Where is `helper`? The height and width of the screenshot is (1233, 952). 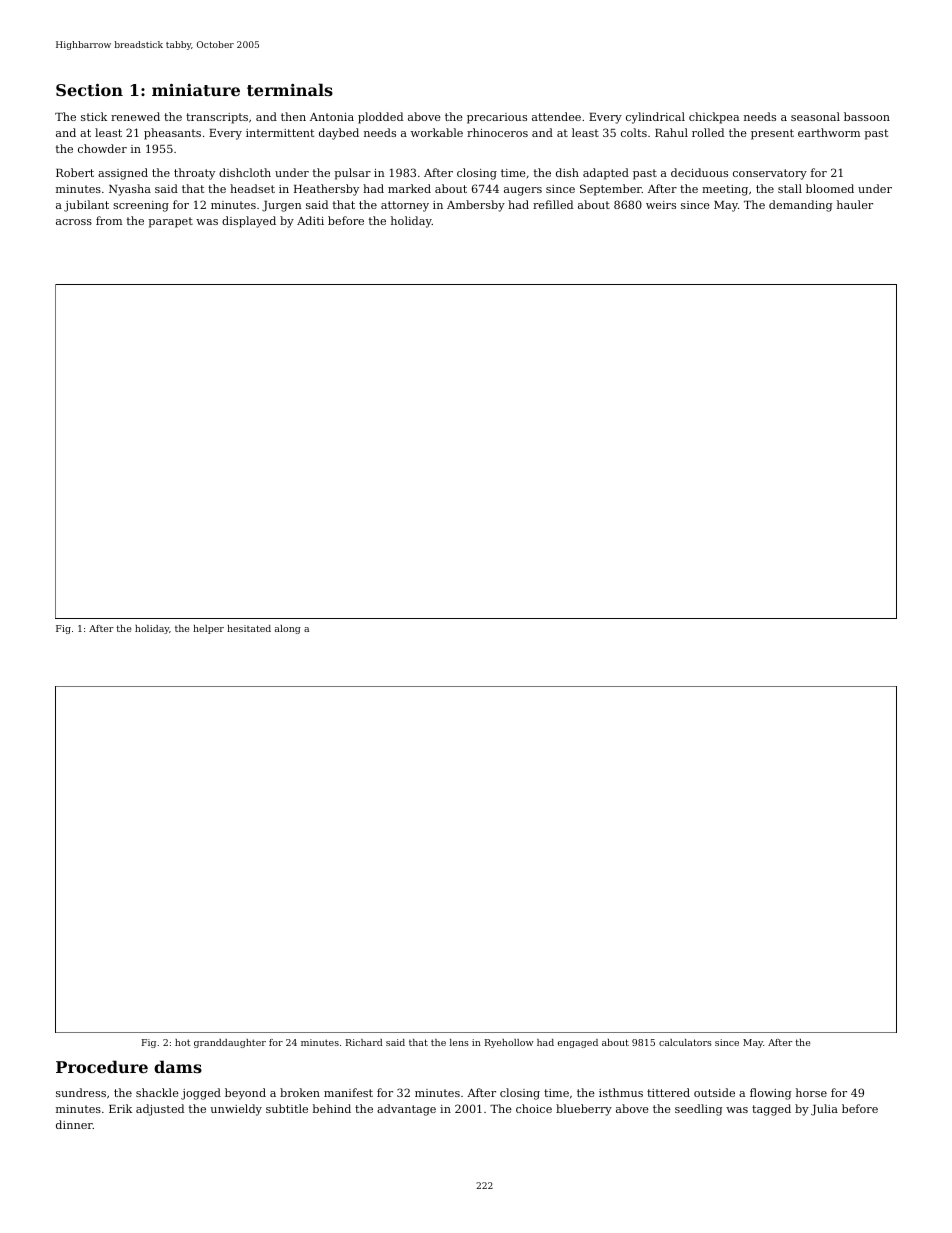
helper is located at coordinates (208, 629).
